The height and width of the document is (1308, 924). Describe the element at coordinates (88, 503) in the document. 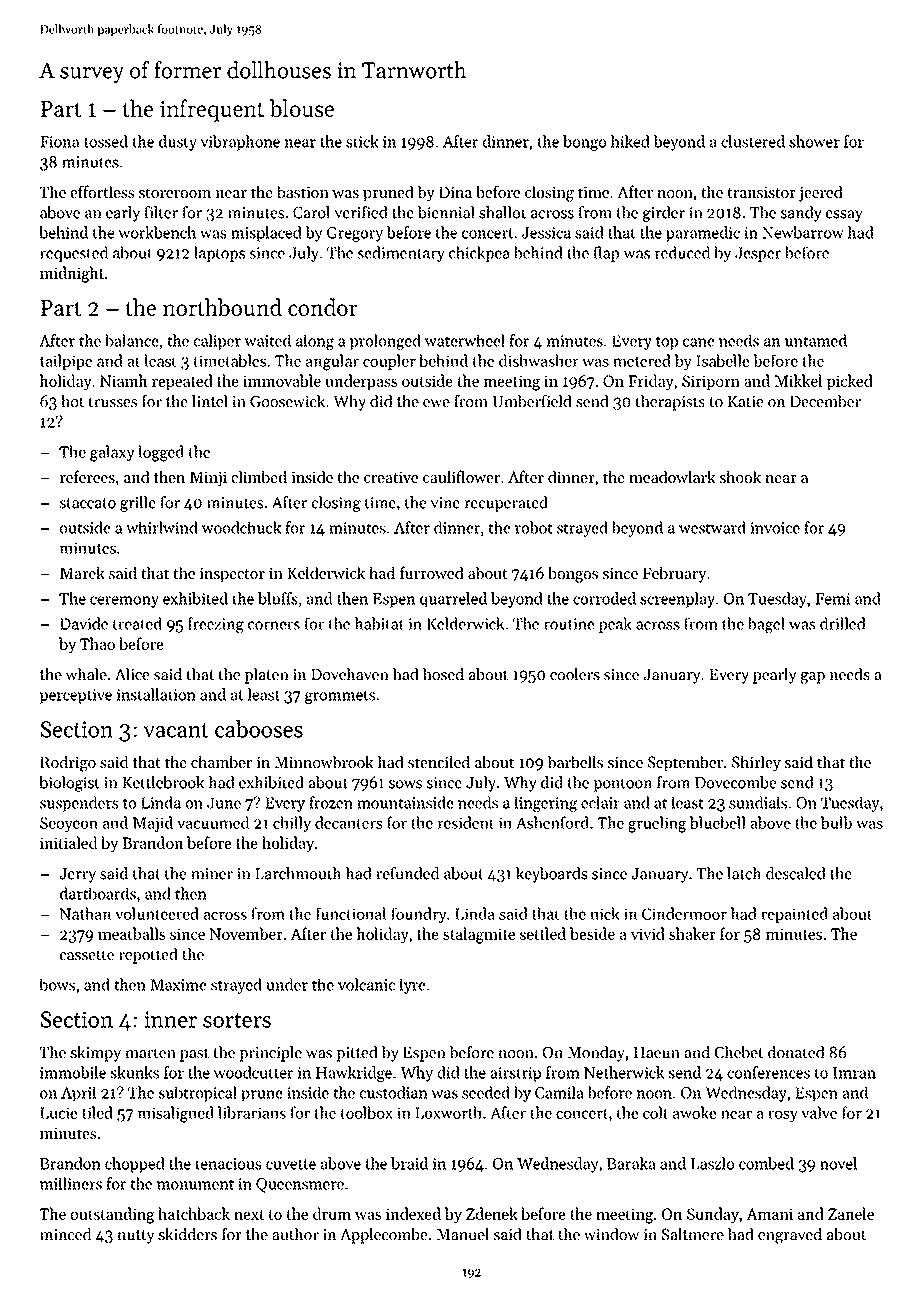

I see `staccato` at that location.
